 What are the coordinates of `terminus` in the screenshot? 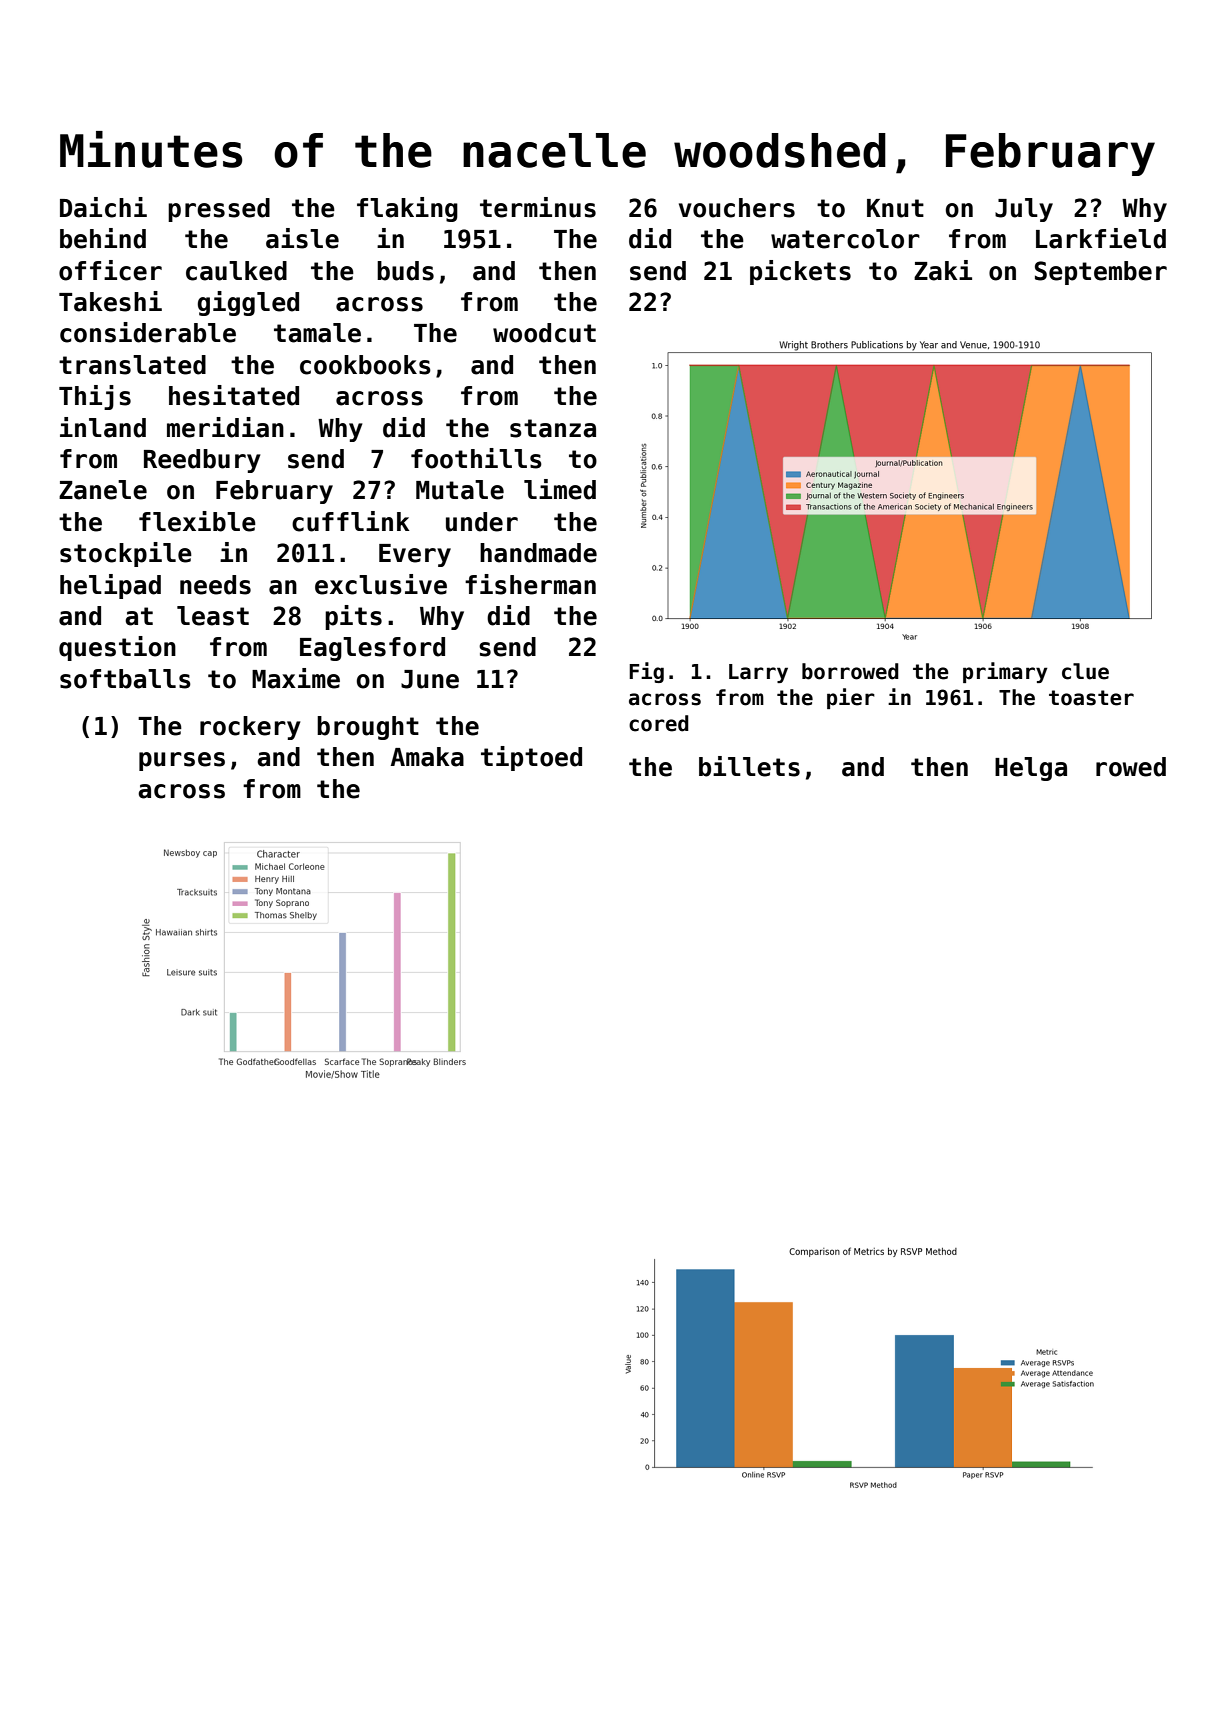 It's located at (538, 207).
